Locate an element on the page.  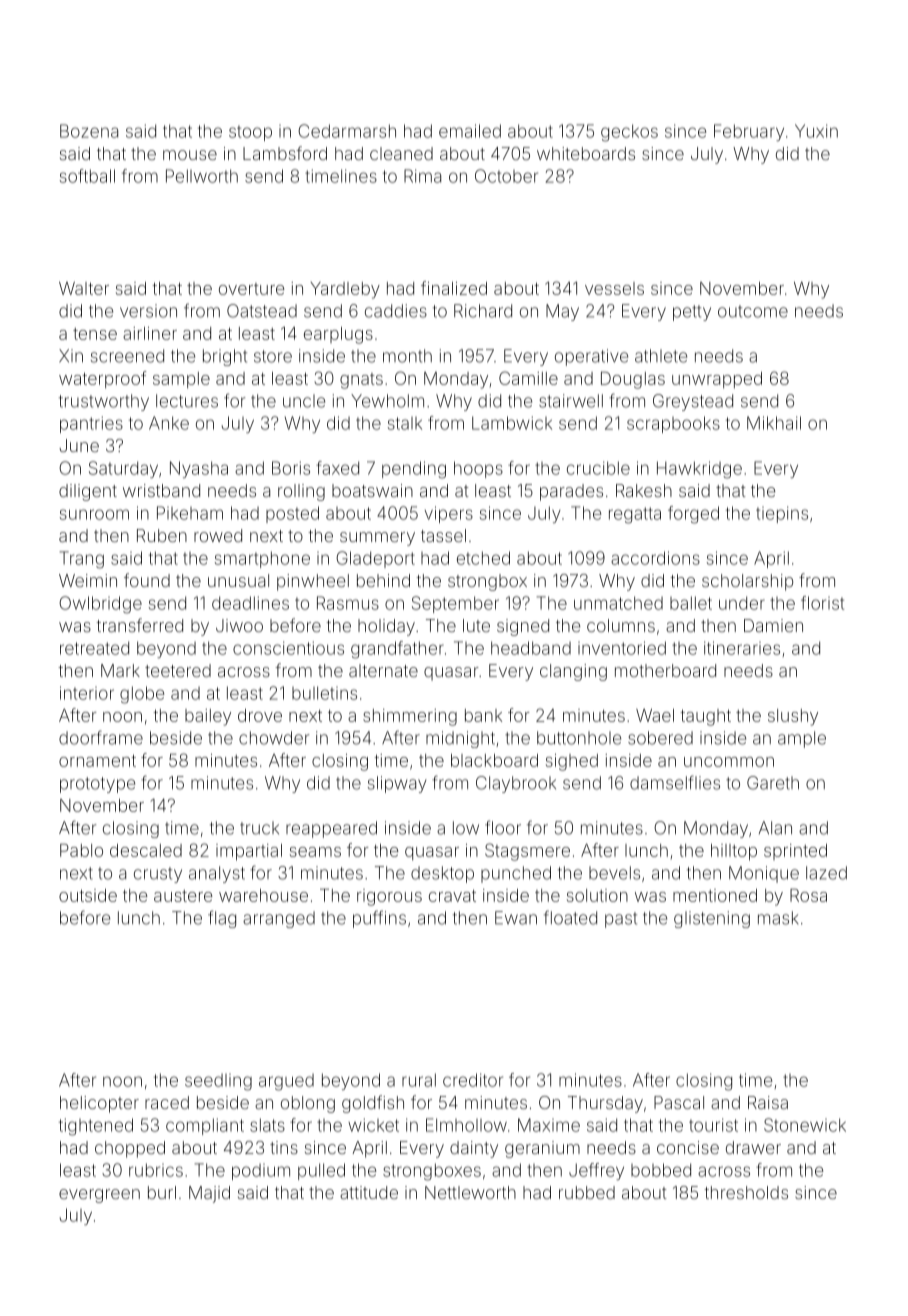
motherboard is located at coordinates (665, 670).
